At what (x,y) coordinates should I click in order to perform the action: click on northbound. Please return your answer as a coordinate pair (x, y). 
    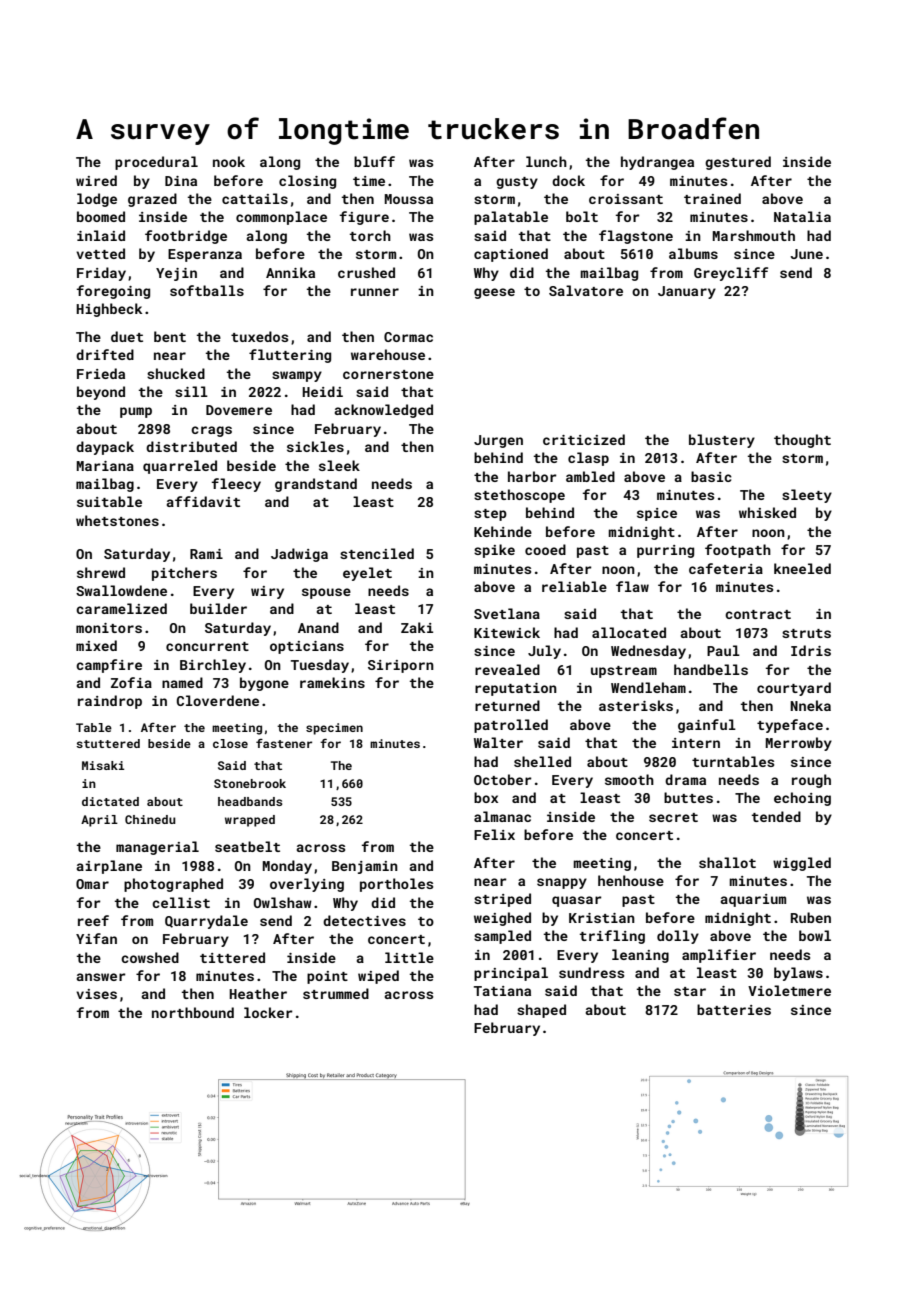
    Looking at the image, I should click on (193, 1012).
